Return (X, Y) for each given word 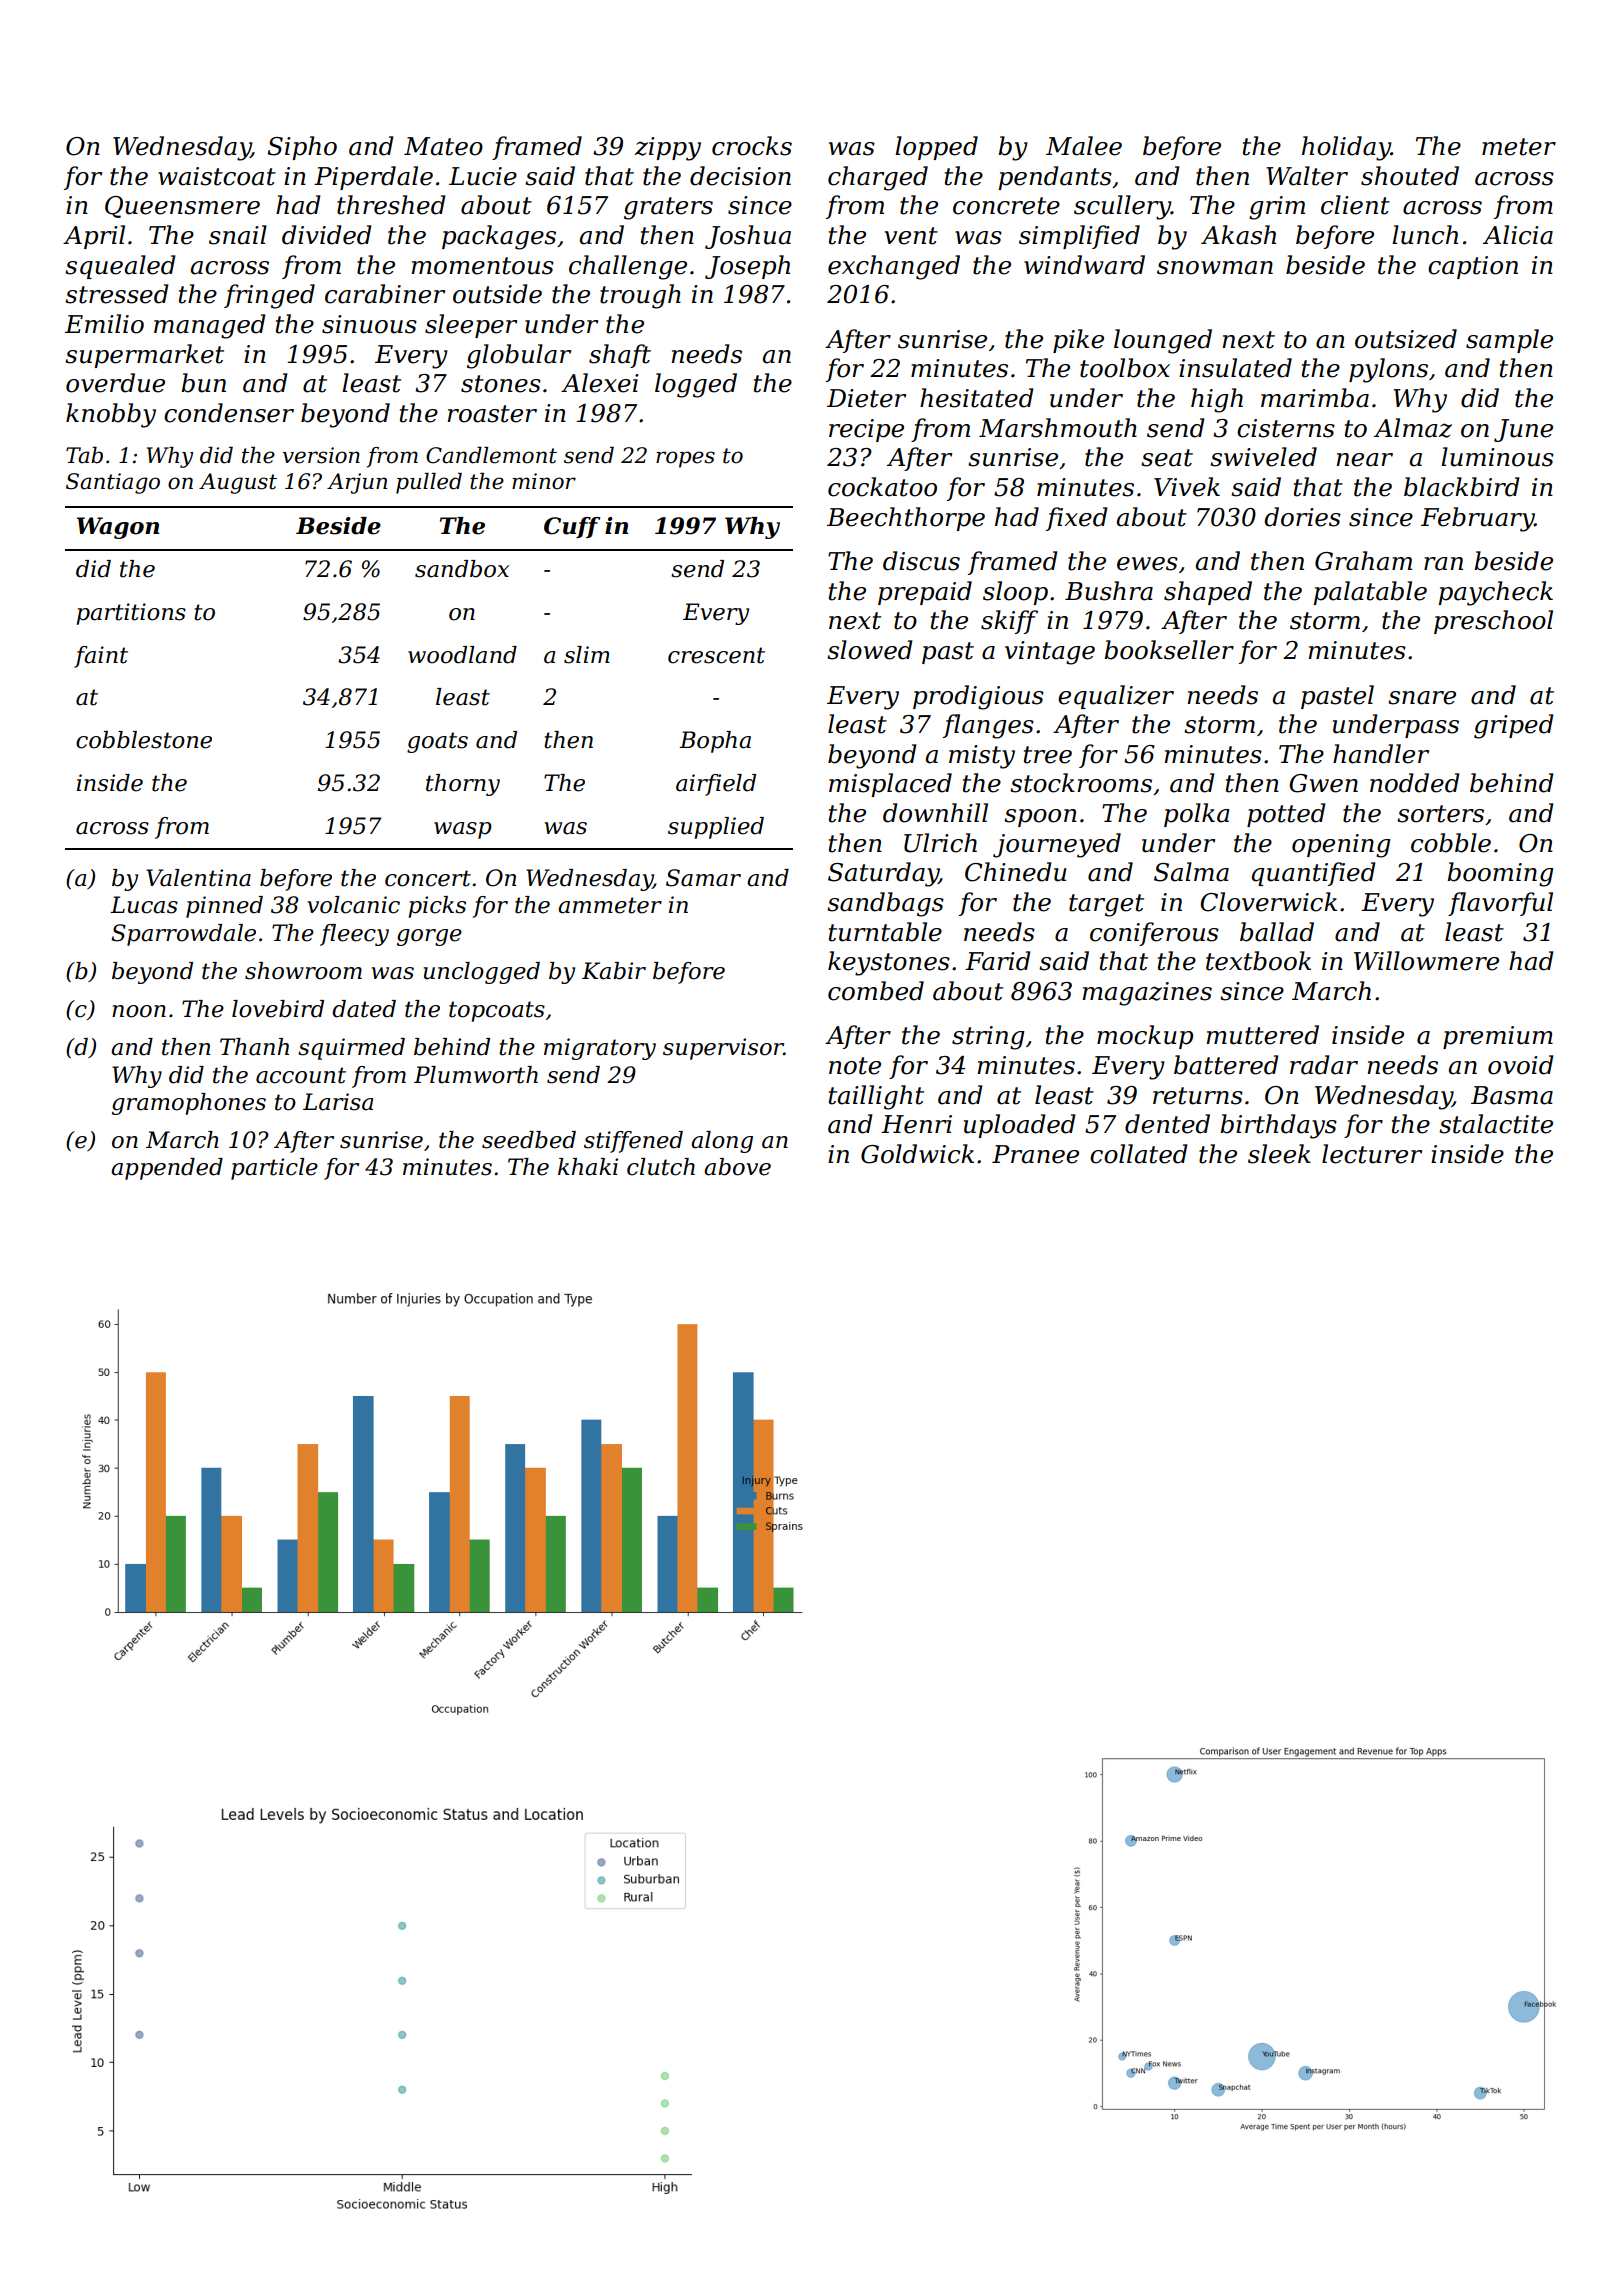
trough (640, 296)
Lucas (144, 905)
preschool (1493, 622)
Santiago (113, 483)
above (737, 1167)
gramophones (189, 1104)
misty (982, 757)
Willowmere (1426, 961)
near (1364, 460)
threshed (391, 205)
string (988, 1038)
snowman (1215, 268)
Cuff (572, 527)
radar (1324, 1065)
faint (101, 657)
